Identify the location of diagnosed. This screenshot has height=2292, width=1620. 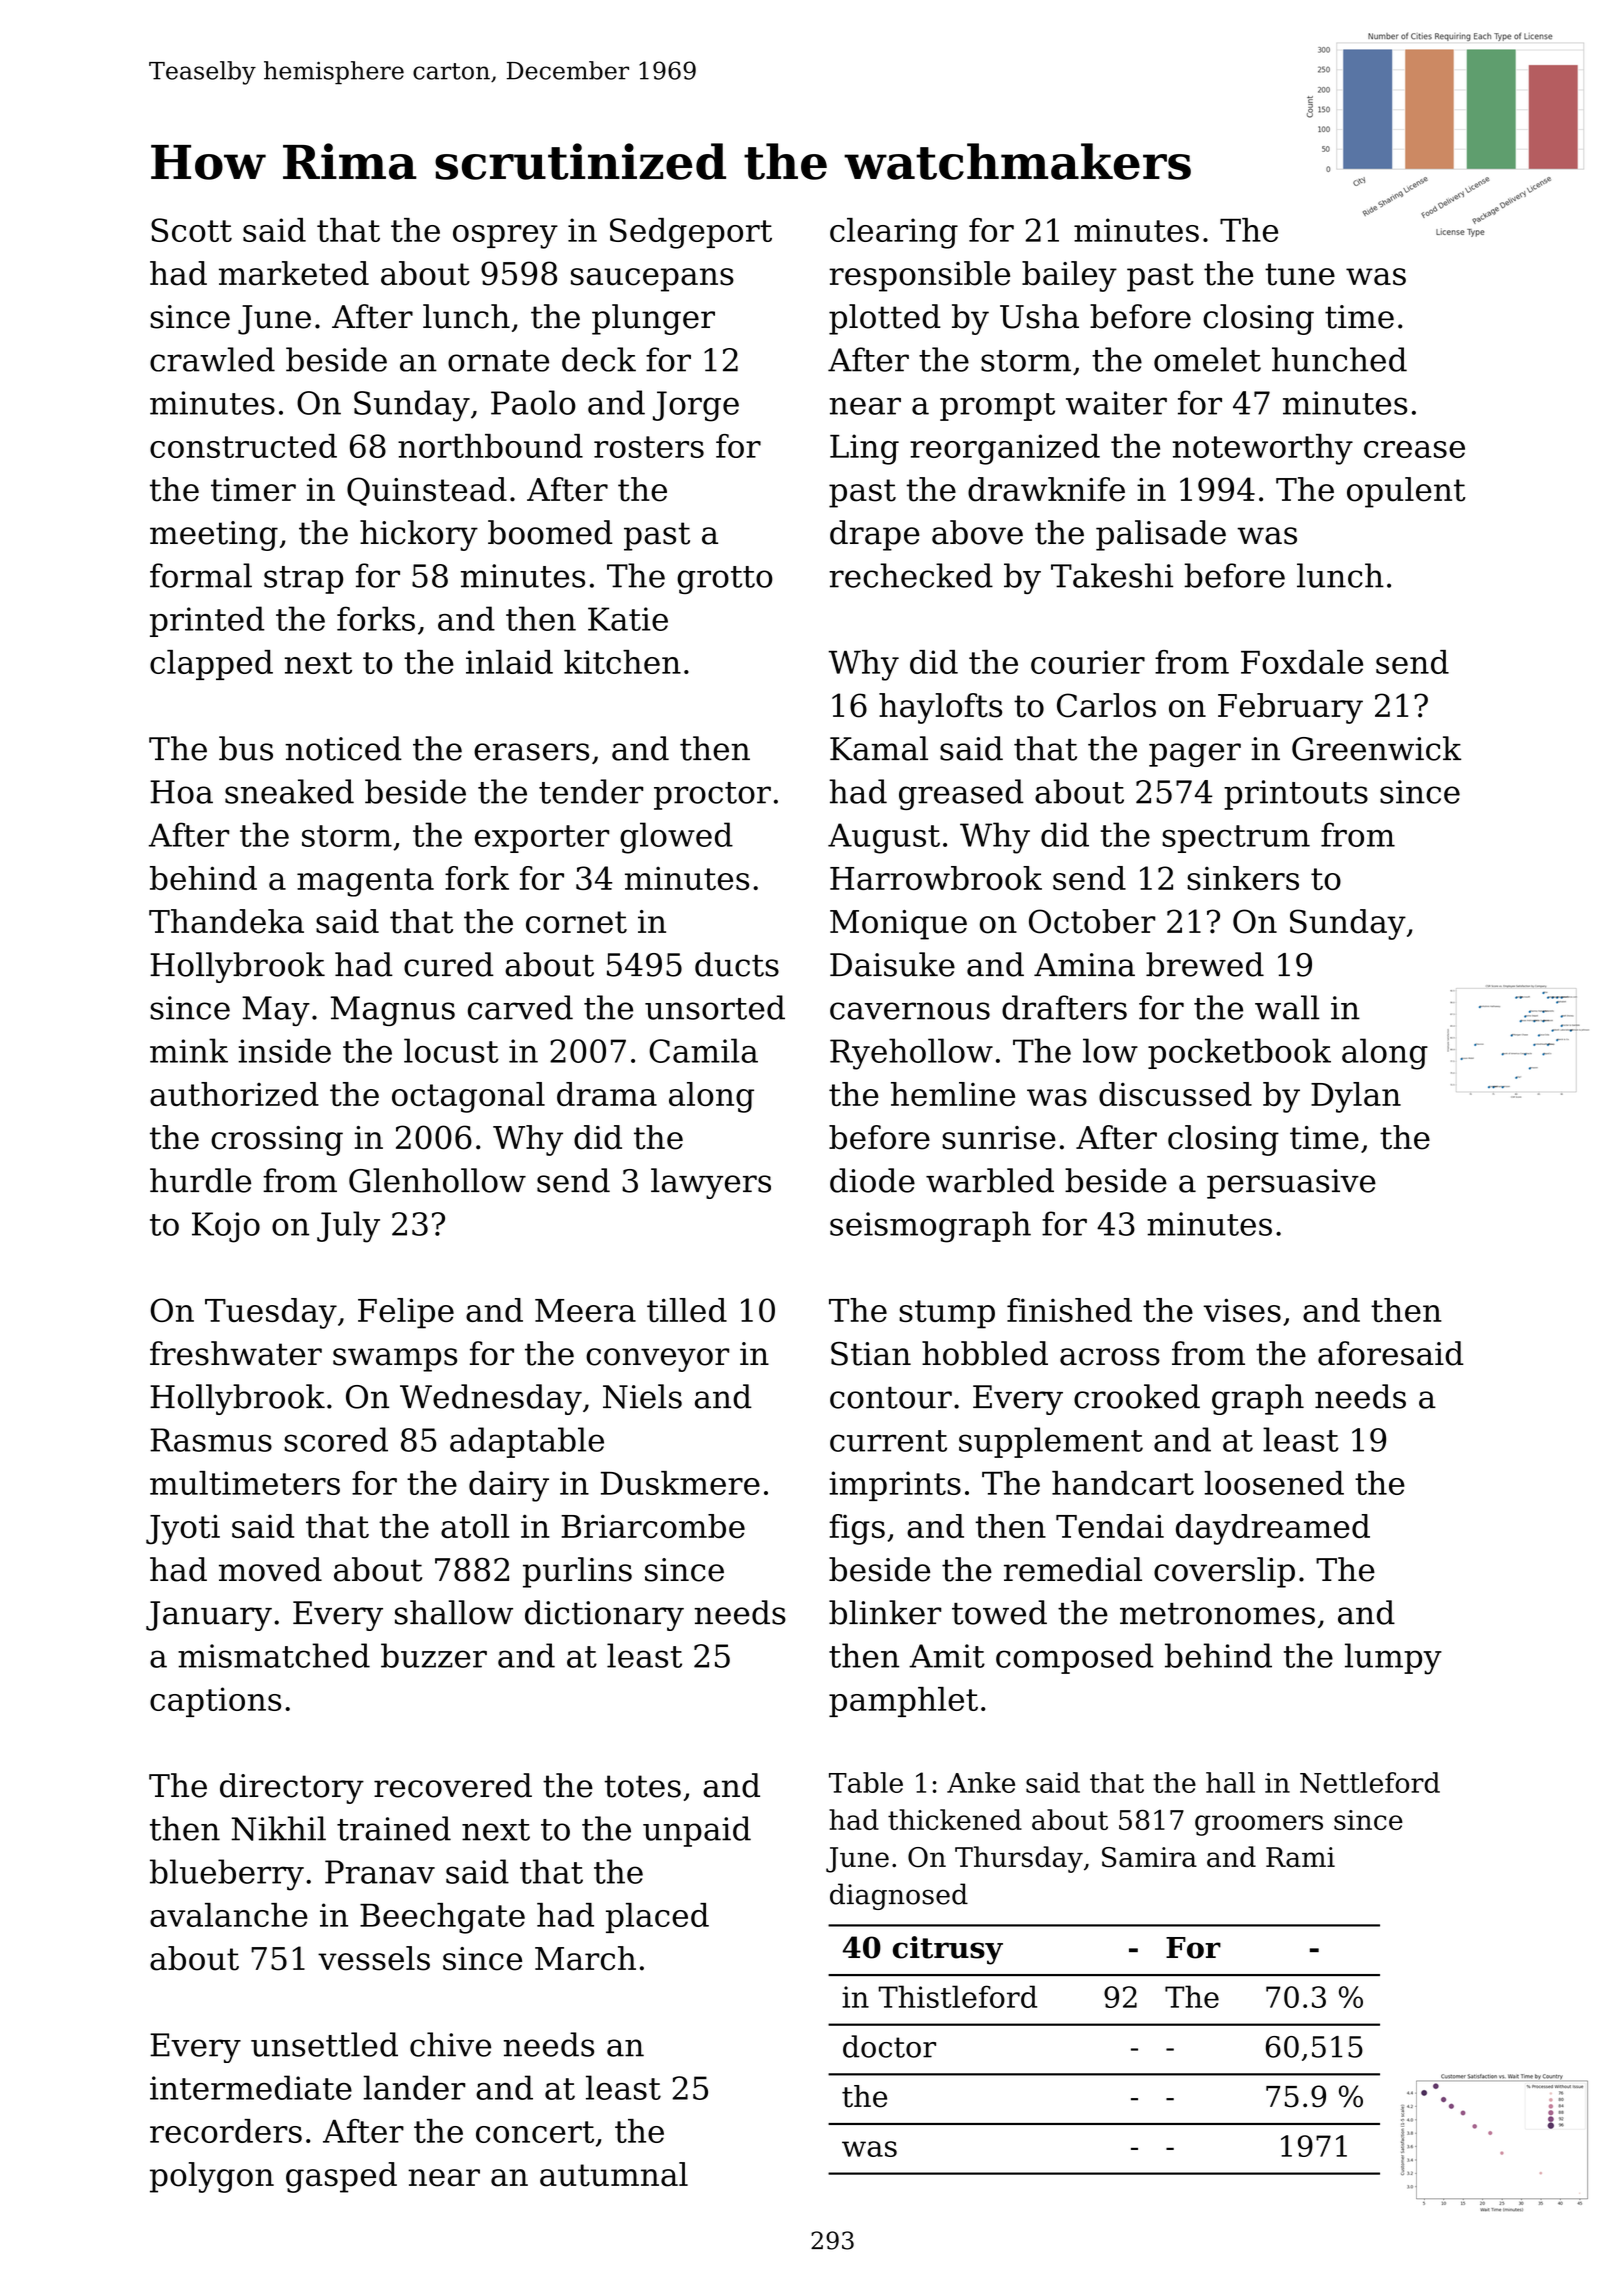
(899, 1896).
